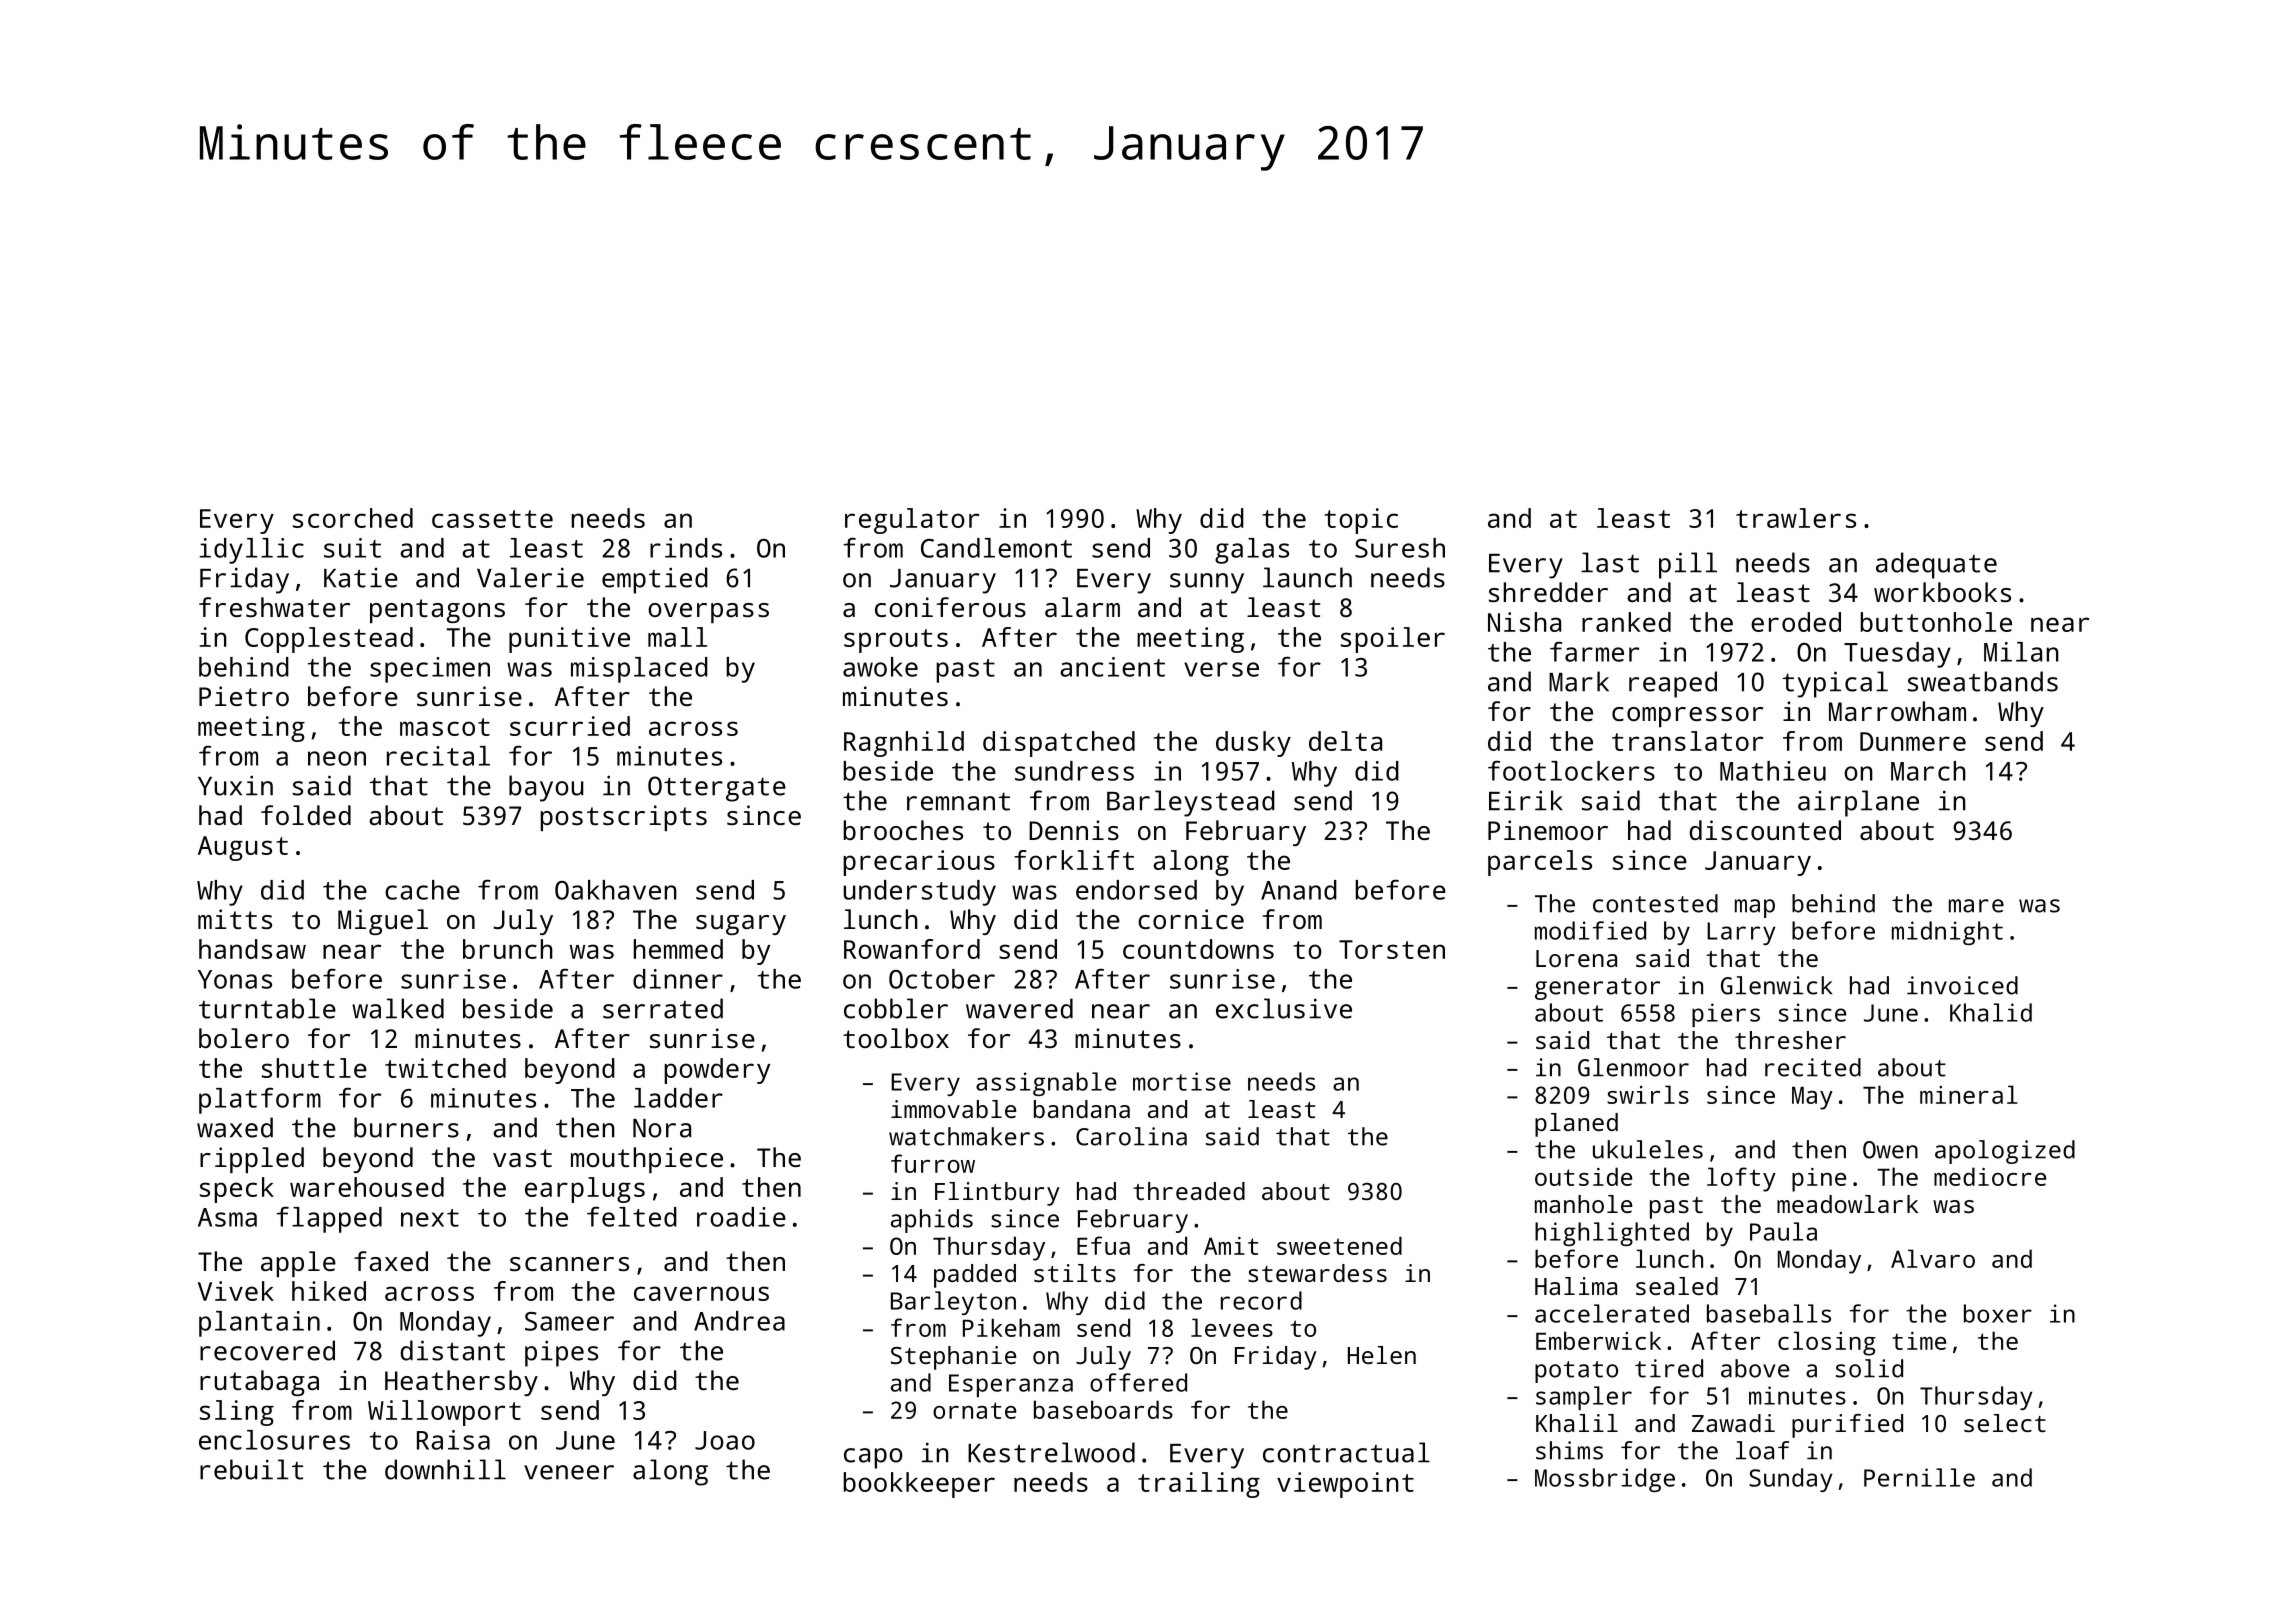  What do you see at coordinates (2005, 1152) in the page?
I see `apologized` at bounding box center [2005, 1152].
